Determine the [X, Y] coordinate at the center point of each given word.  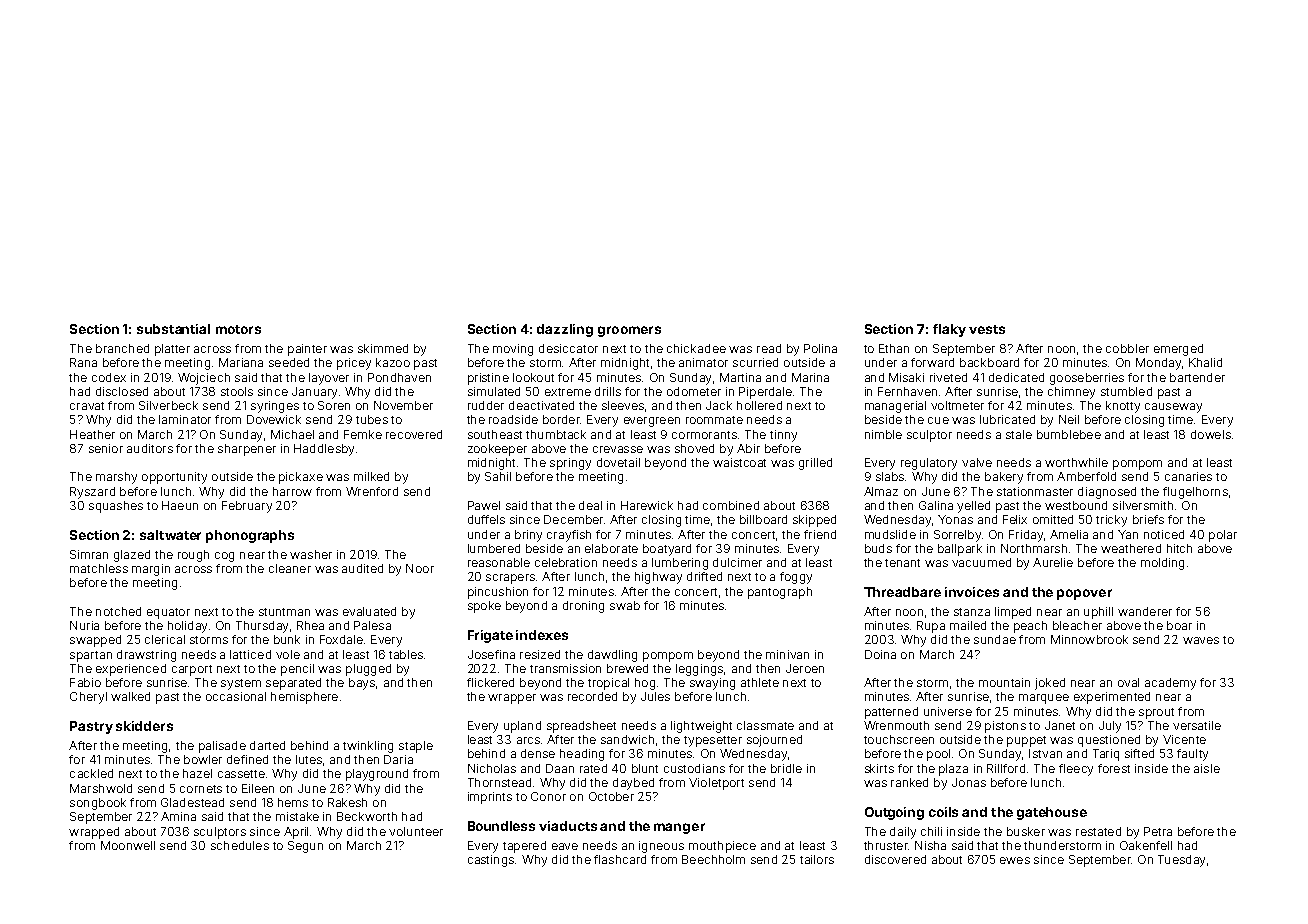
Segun [305, 847]
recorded [592, 696]
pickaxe [301, 478]
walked [130, 696]
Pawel [484, 505]
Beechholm [713, 859]
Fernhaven [907, 391]
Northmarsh [1034, 548]
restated [1098, 831]
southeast [495, 434]
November [403, 405]
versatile [1197, 725]
